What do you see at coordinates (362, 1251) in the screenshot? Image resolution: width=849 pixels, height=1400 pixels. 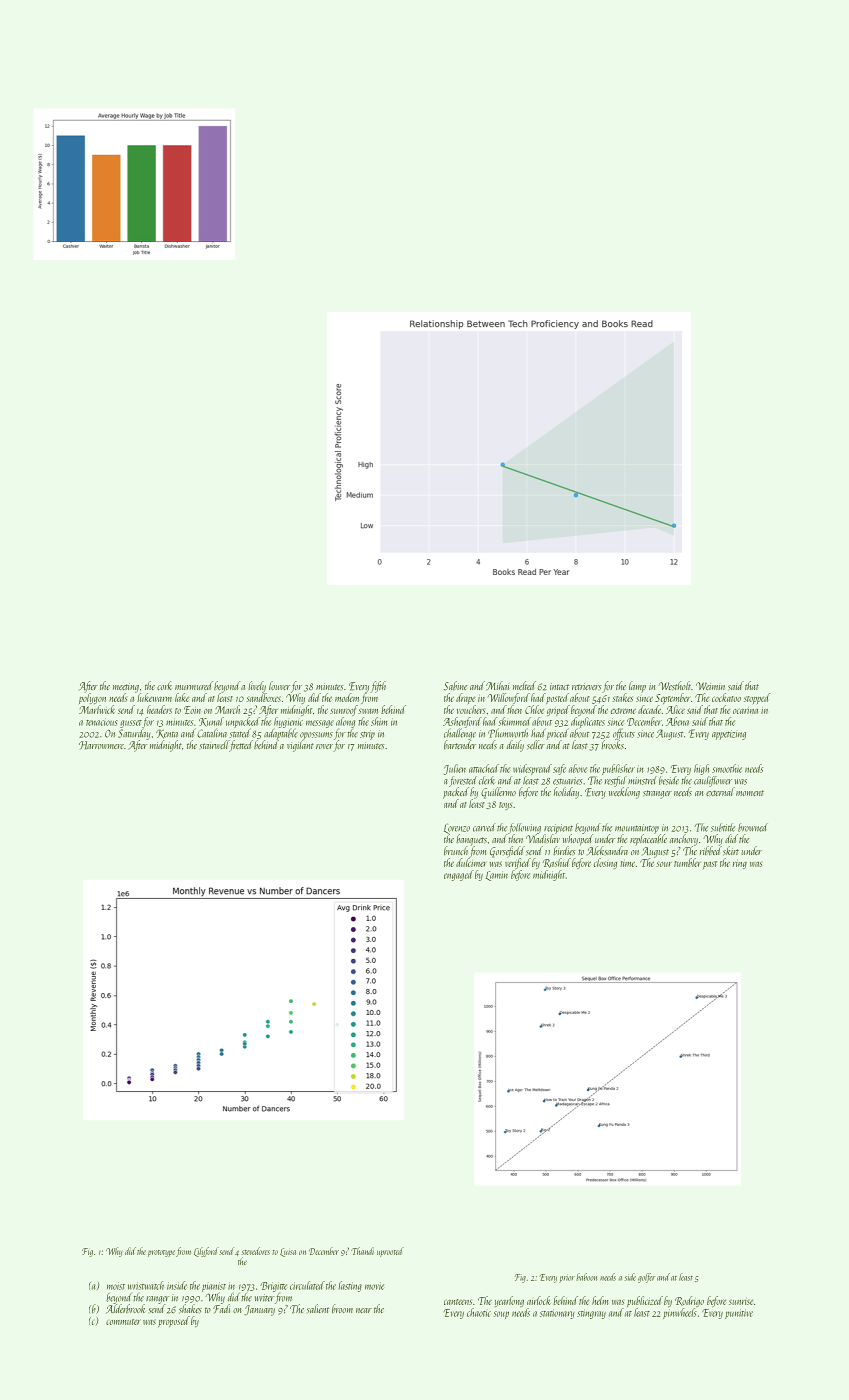 I see `Thandi` at bounding box center [362, 1251].
